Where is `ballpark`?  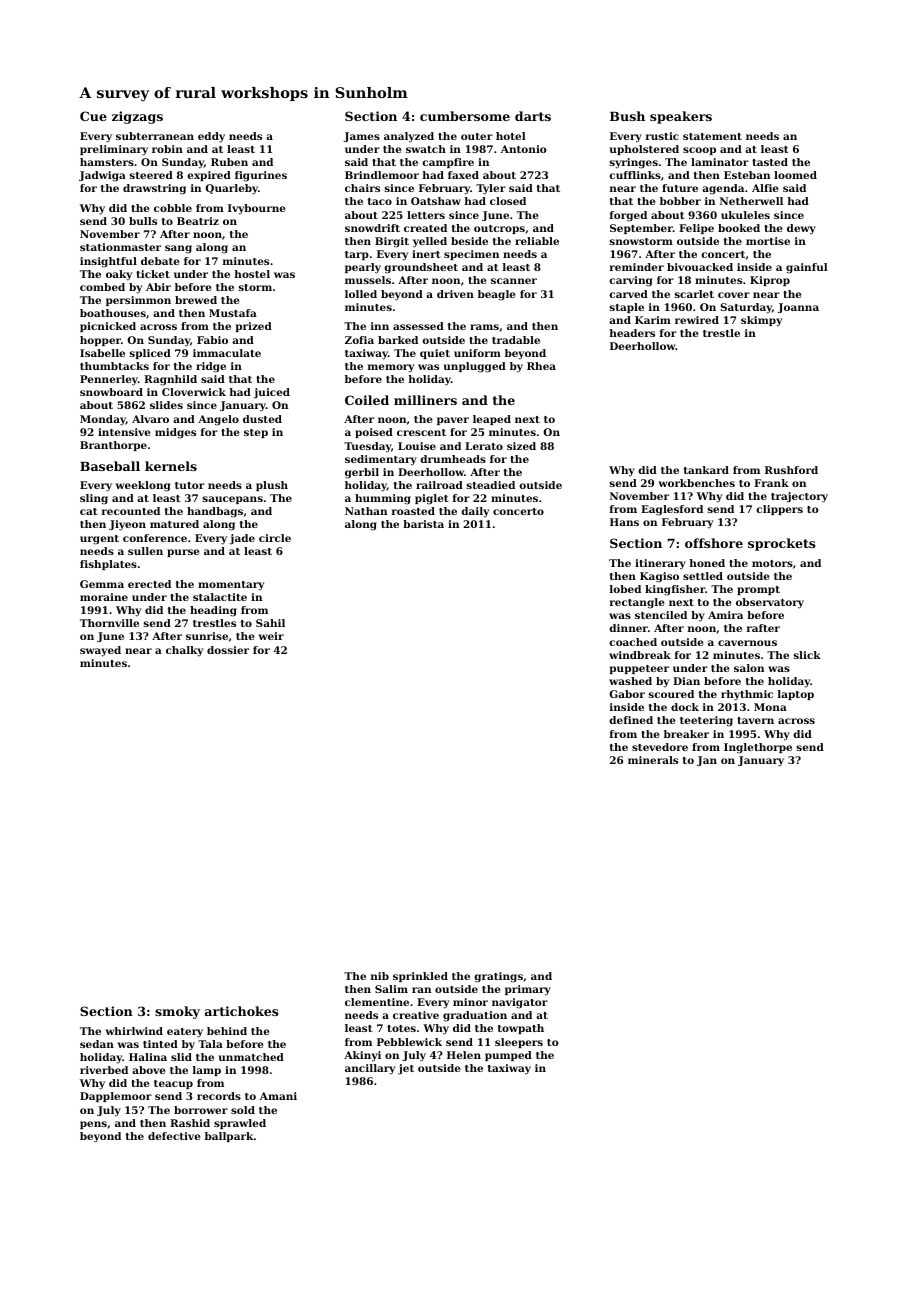
ballpark is located at coordinates (229, 1137).
